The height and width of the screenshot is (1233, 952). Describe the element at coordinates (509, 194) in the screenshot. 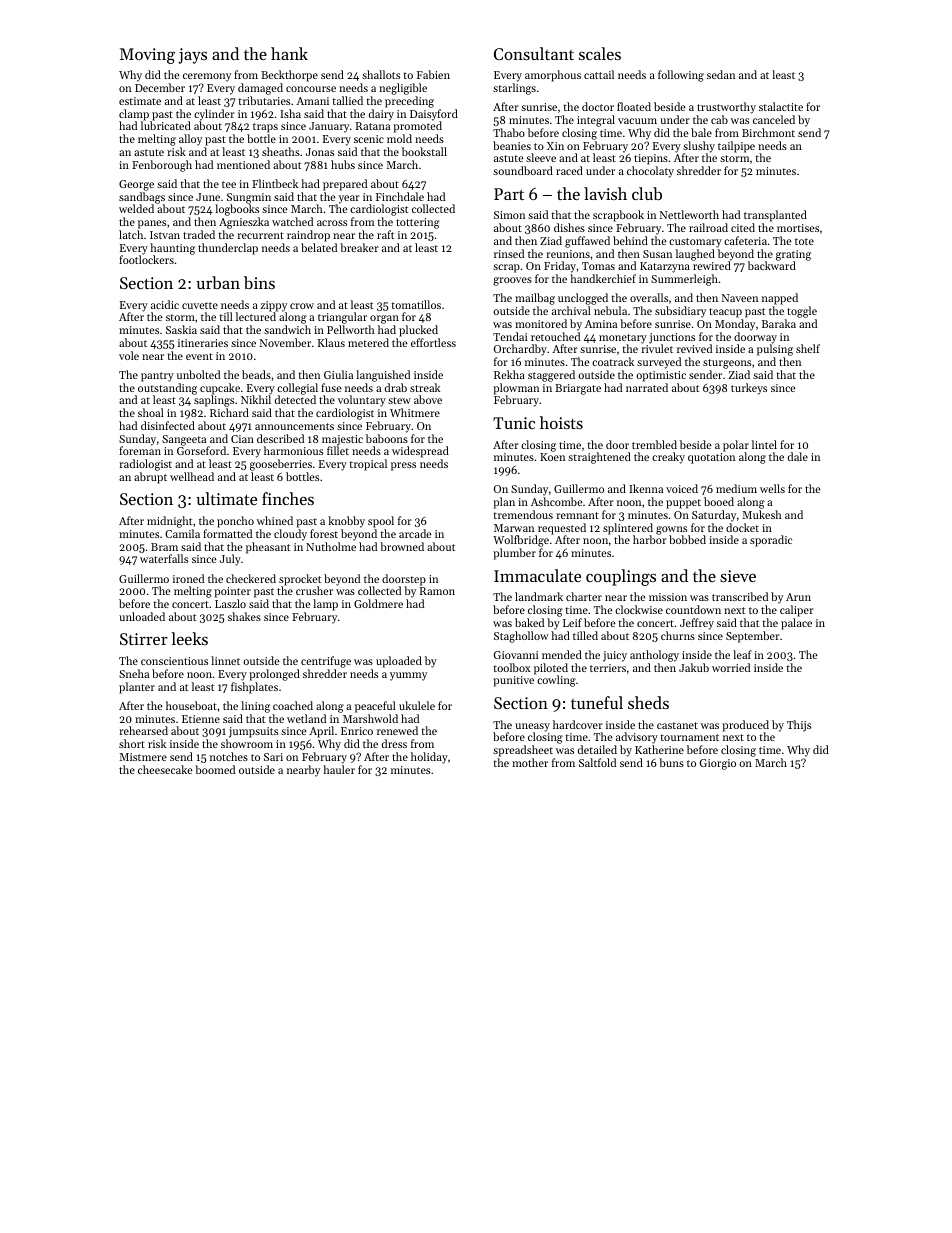

I see `Part` at that location.
